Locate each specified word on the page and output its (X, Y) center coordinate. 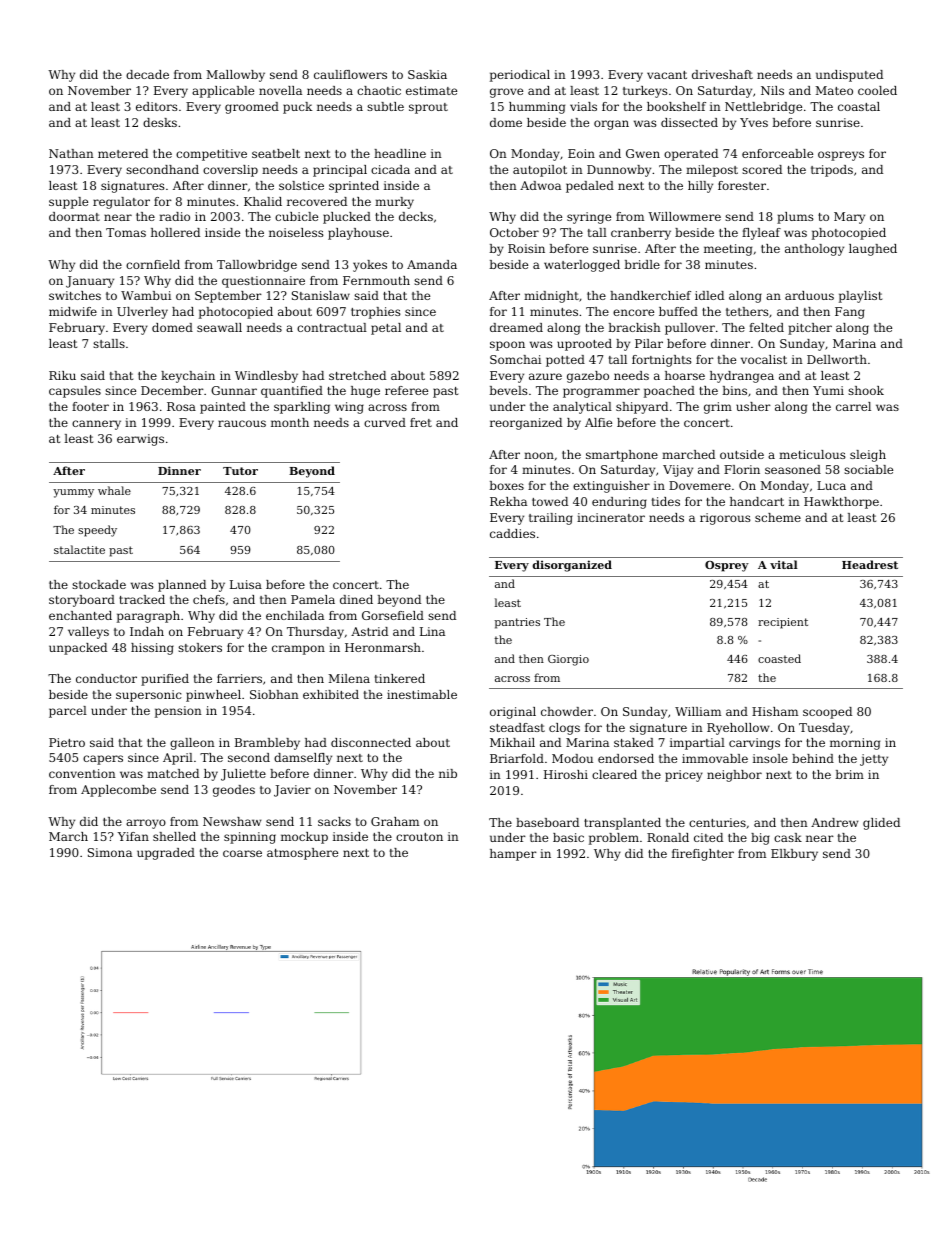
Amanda (432, 264)
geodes (234, 791)
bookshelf (676, 106)
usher (753, 406)
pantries (517, 623)
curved (385, 422)
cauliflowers (350, 74)
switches (75, 295)
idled (709, 295)
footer (90, 406)
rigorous (725, 519)
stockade (99, 584)
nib (448, 773)
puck (297, 108)
